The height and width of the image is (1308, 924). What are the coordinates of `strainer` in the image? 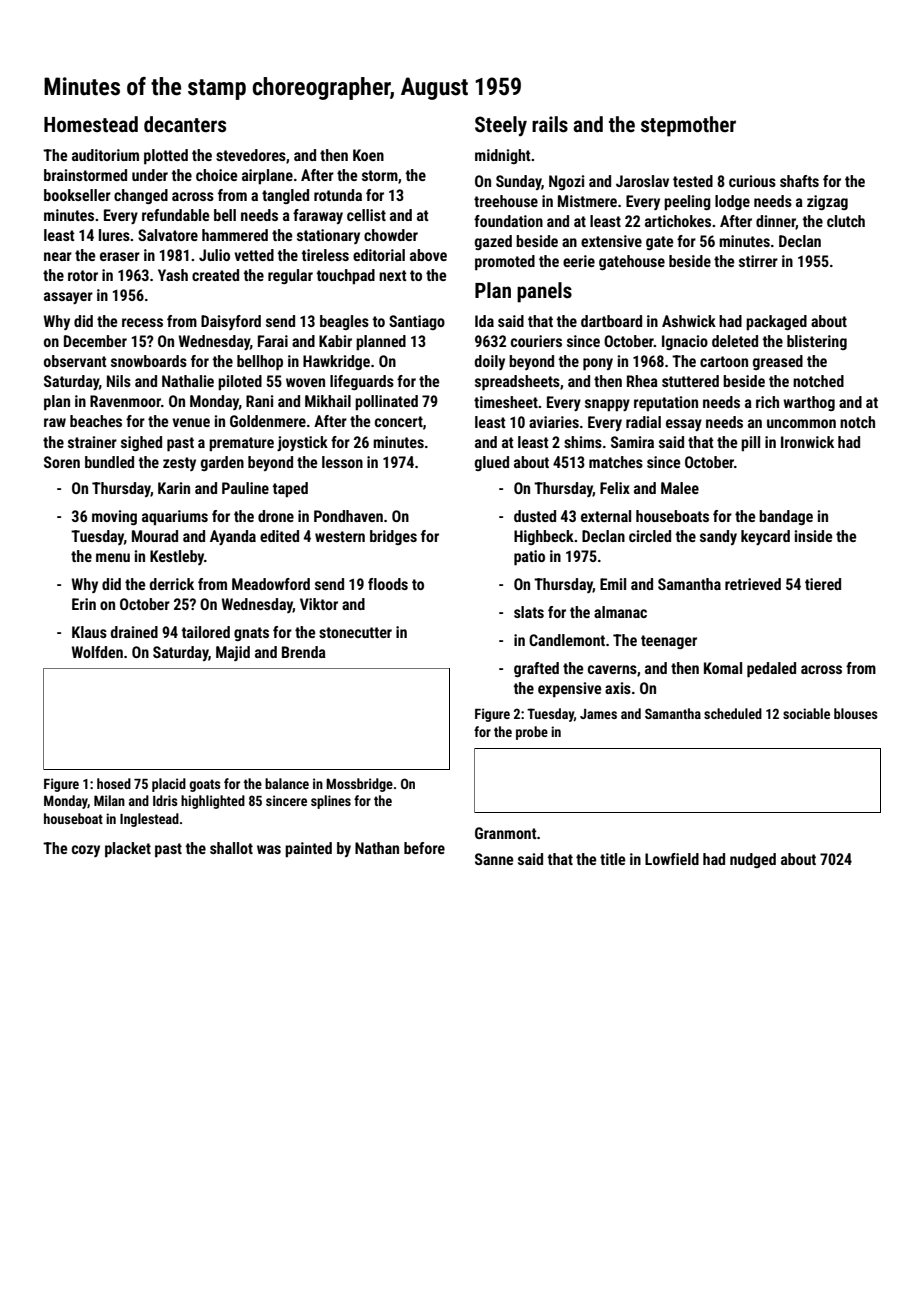 It's located at (92, 442).
